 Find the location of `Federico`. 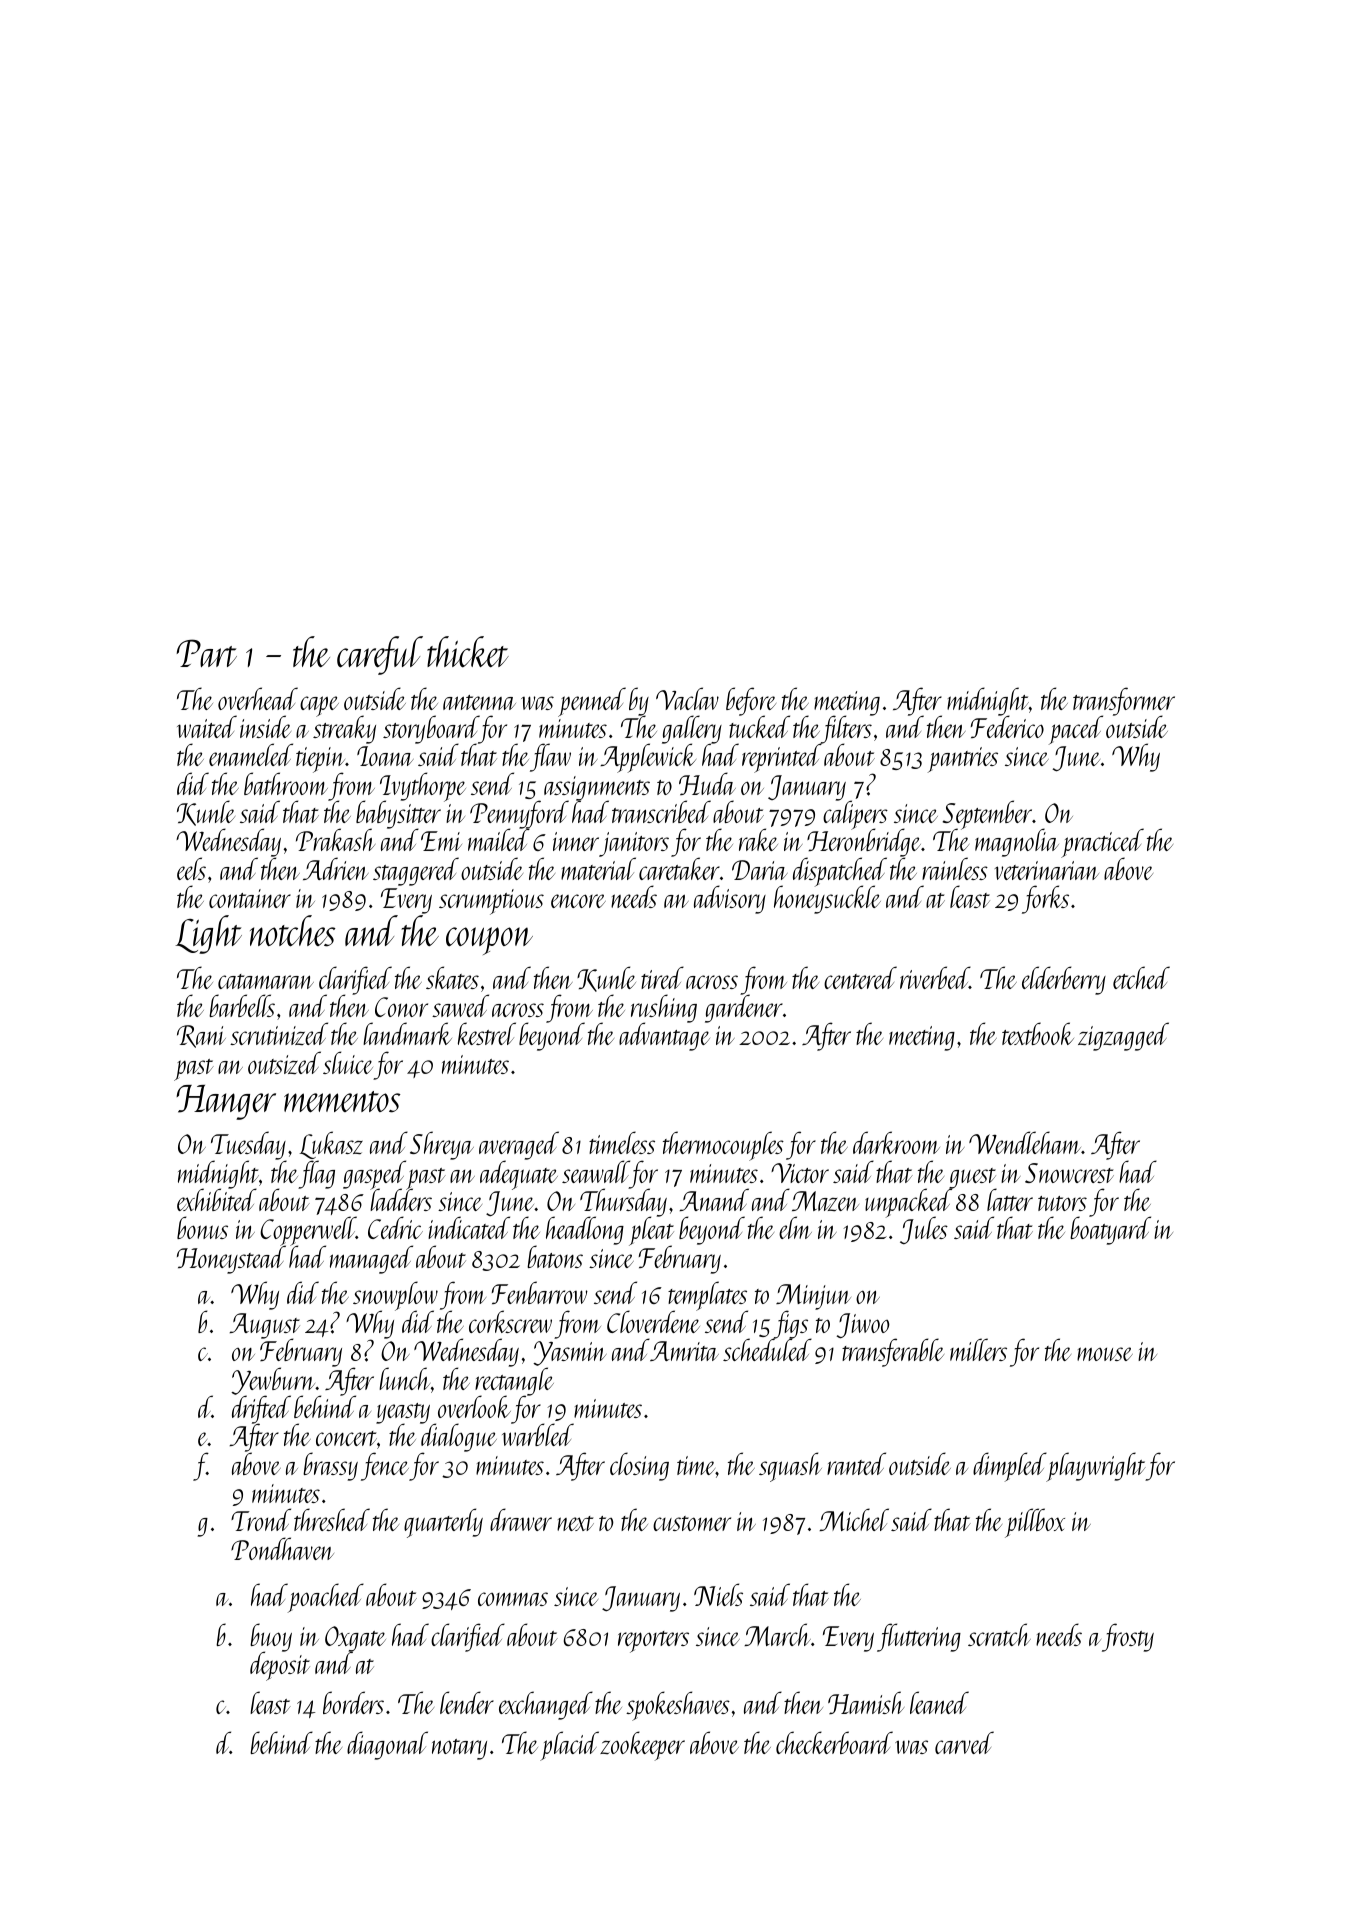

Federico is located at coordinates (1007, 727).
